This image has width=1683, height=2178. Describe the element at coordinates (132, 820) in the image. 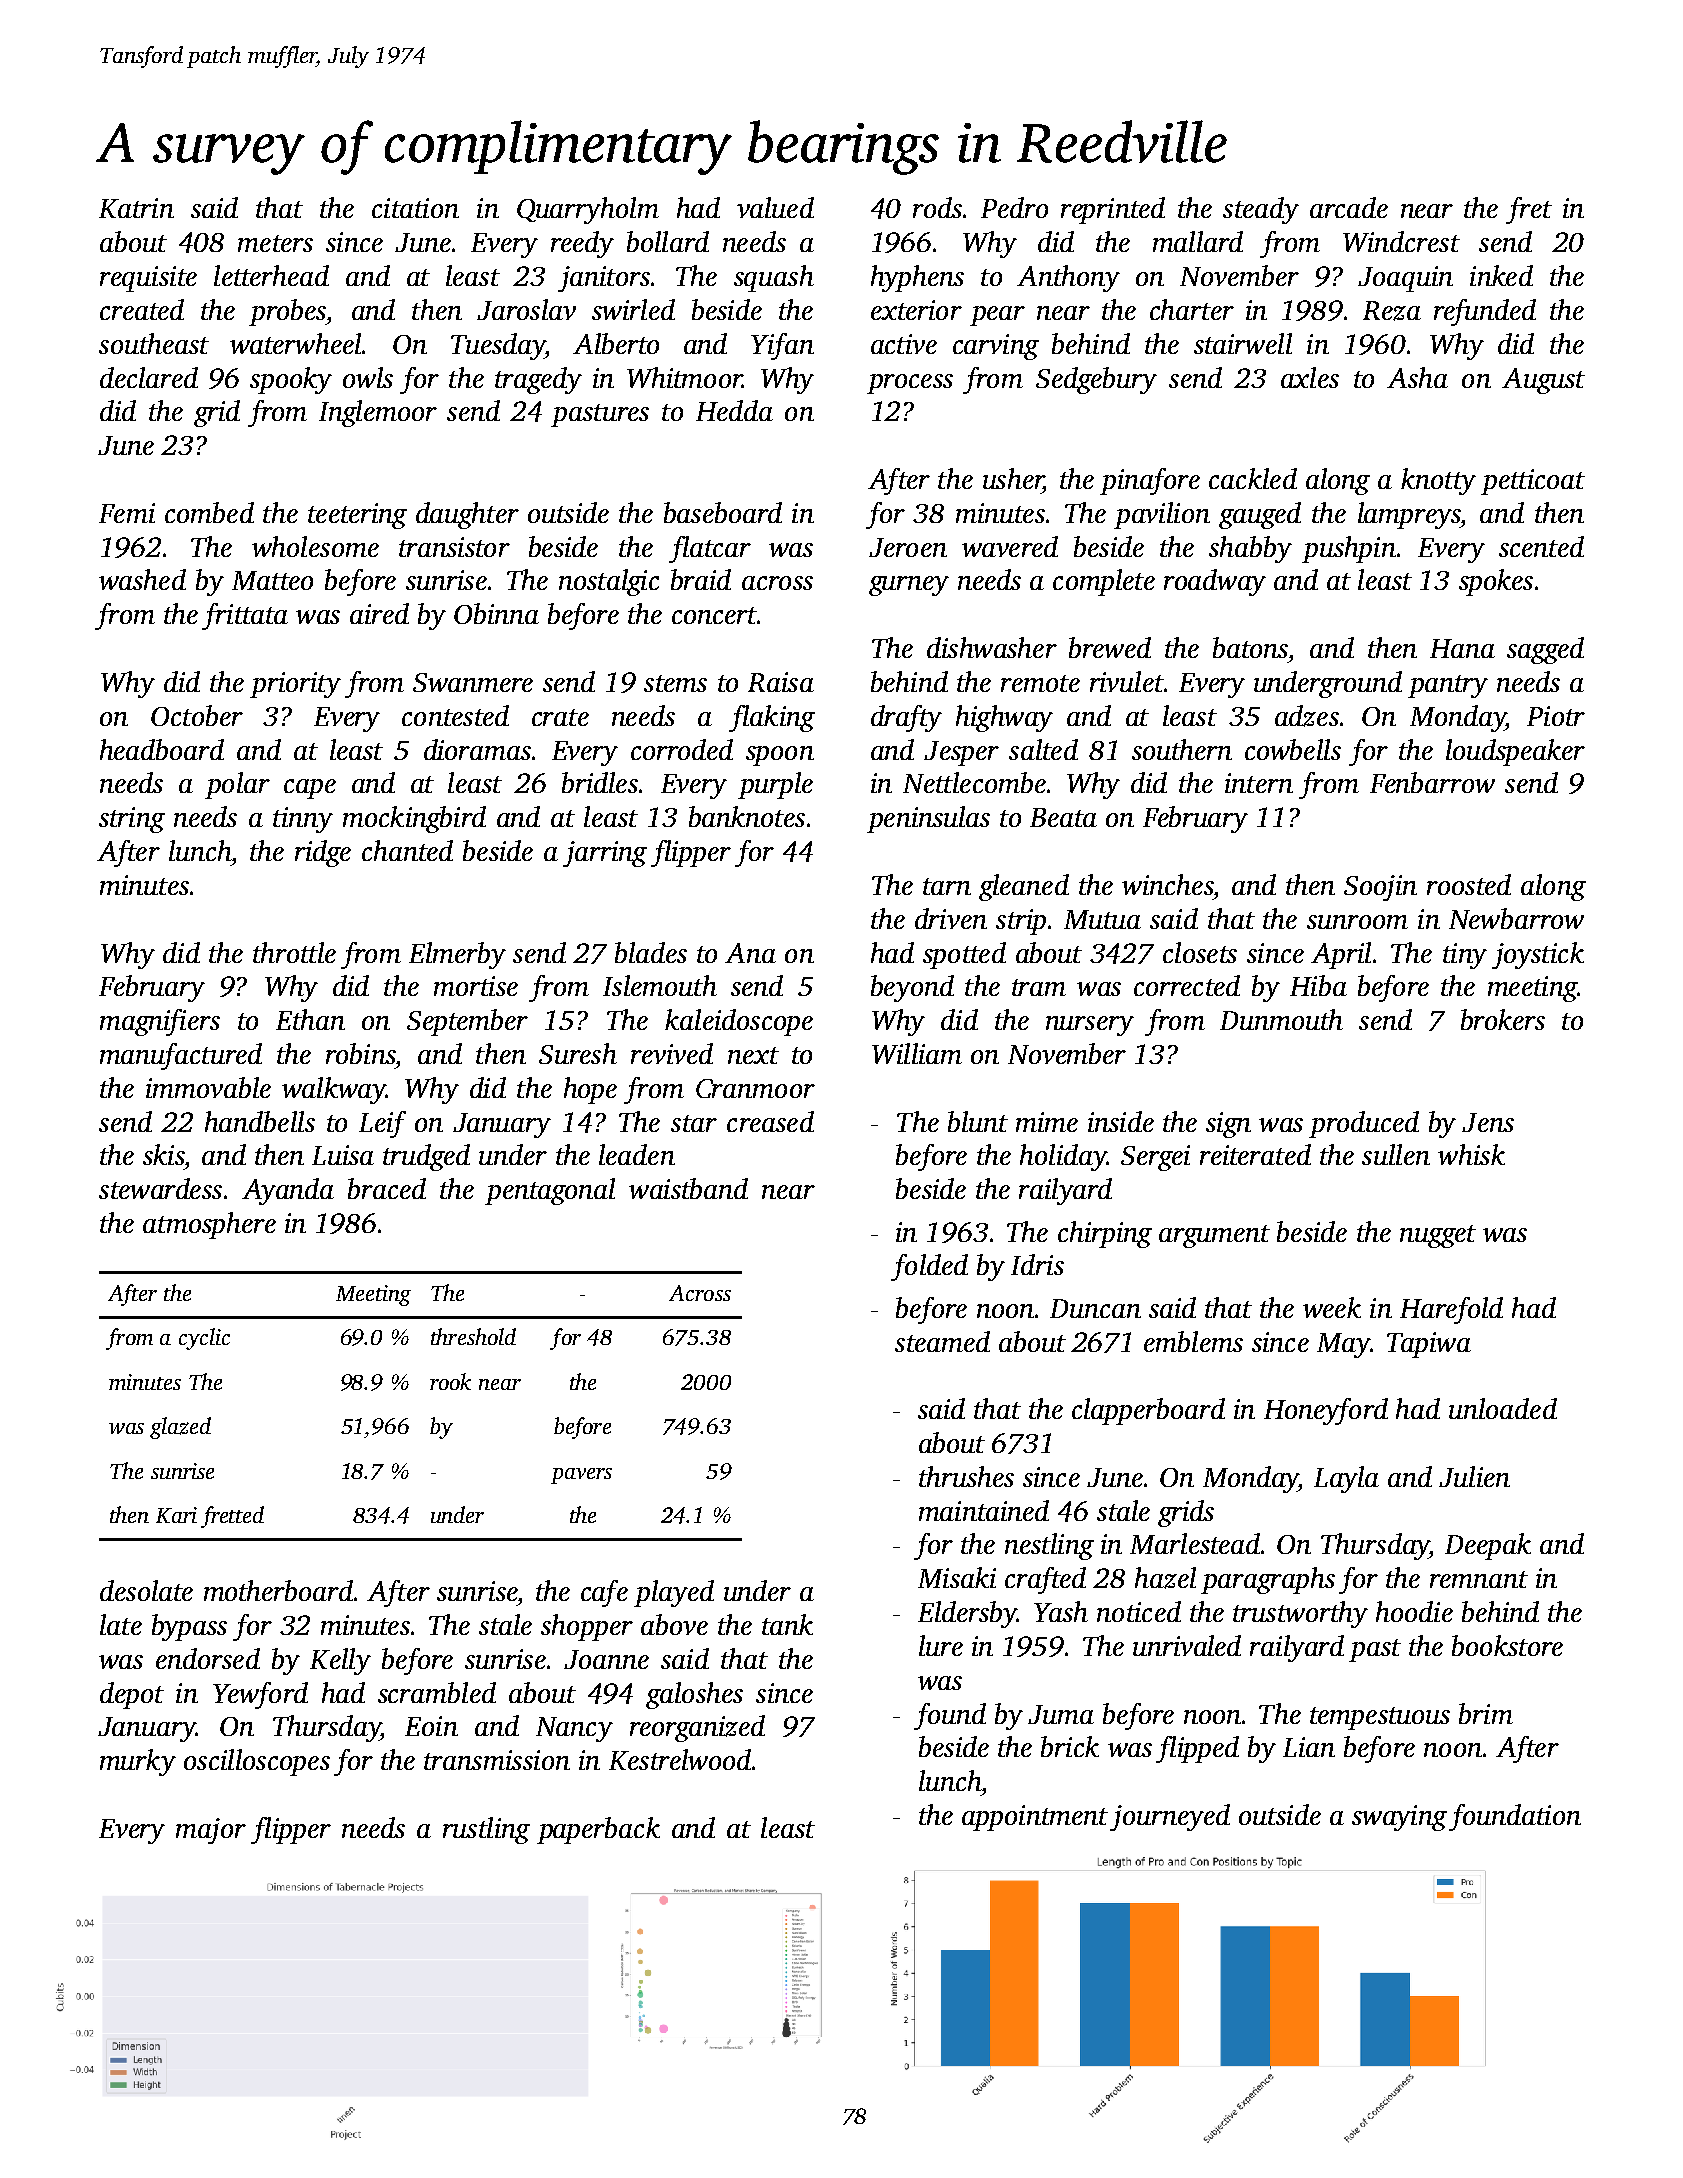

I see `string` at that location.
